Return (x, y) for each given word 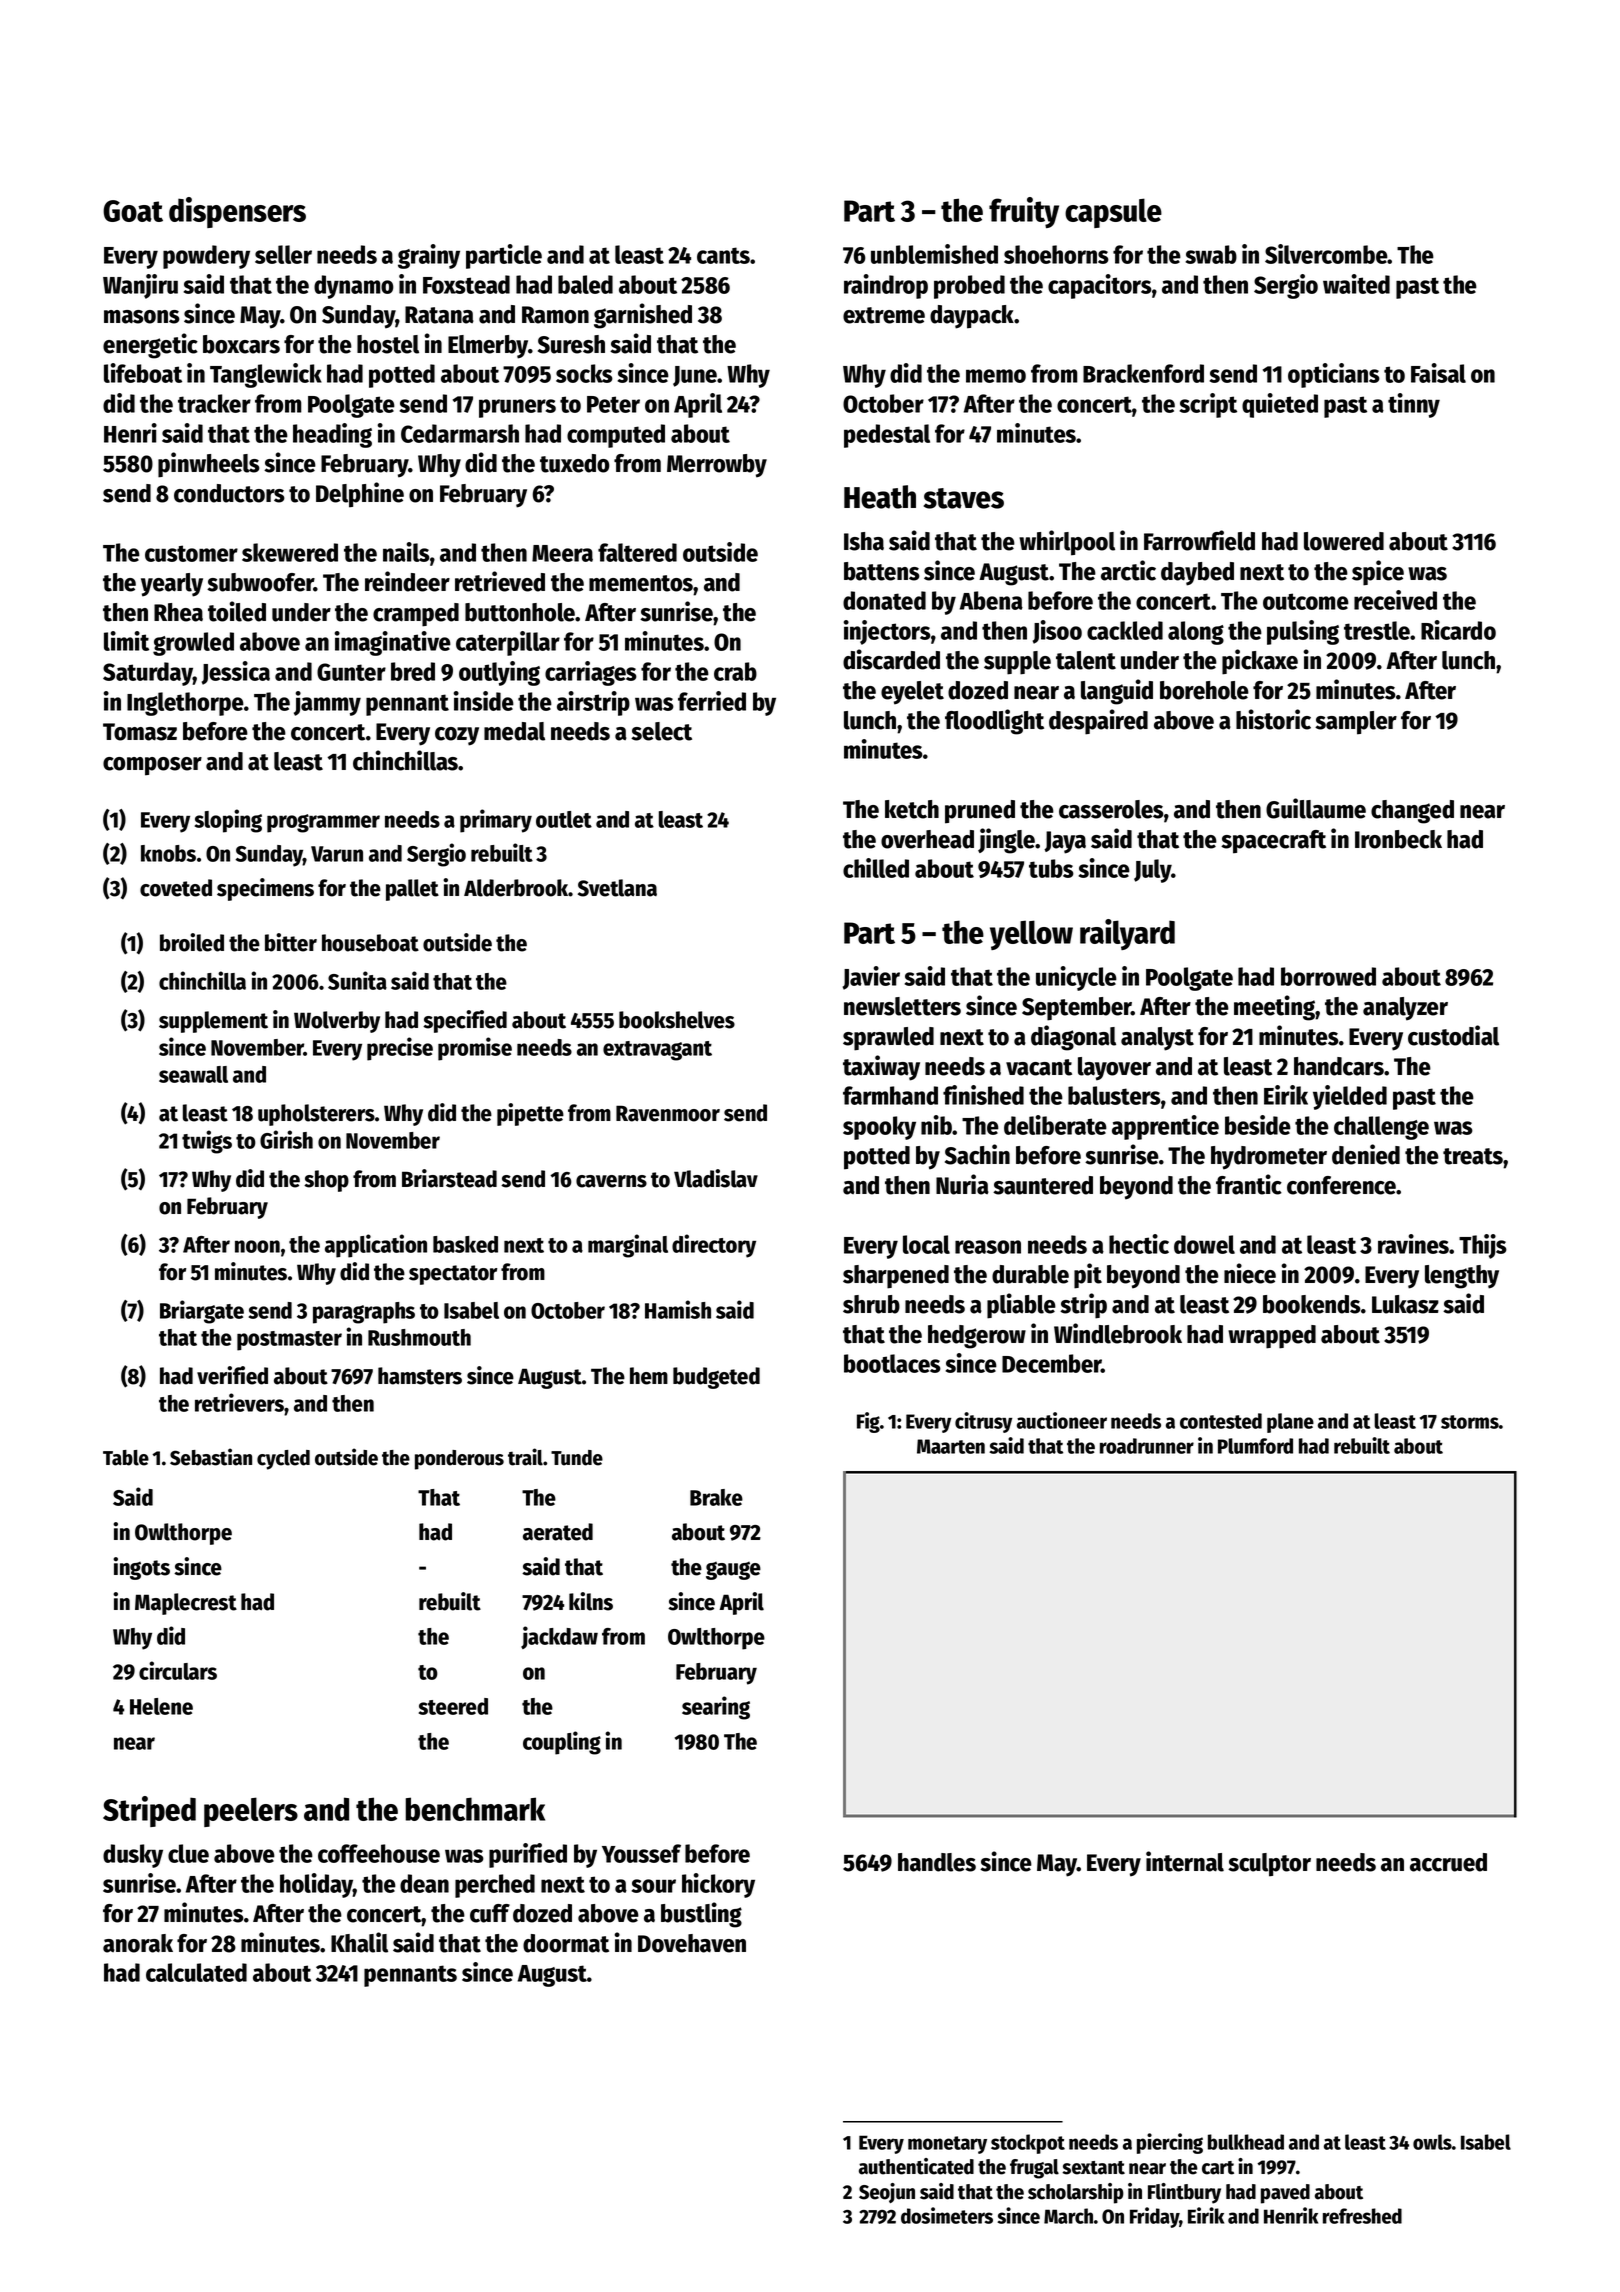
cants (723, 255)
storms (1470, 1422)
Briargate (202, 1312)
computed (616, 436)
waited (1356, 284)
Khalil (359, 1942)
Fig (868, 1422)
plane (1290, 1423)
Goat (133, 211)
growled (193, 644)
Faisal (1438, 373)
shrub (871, 1304)
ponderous (459, 1460)
